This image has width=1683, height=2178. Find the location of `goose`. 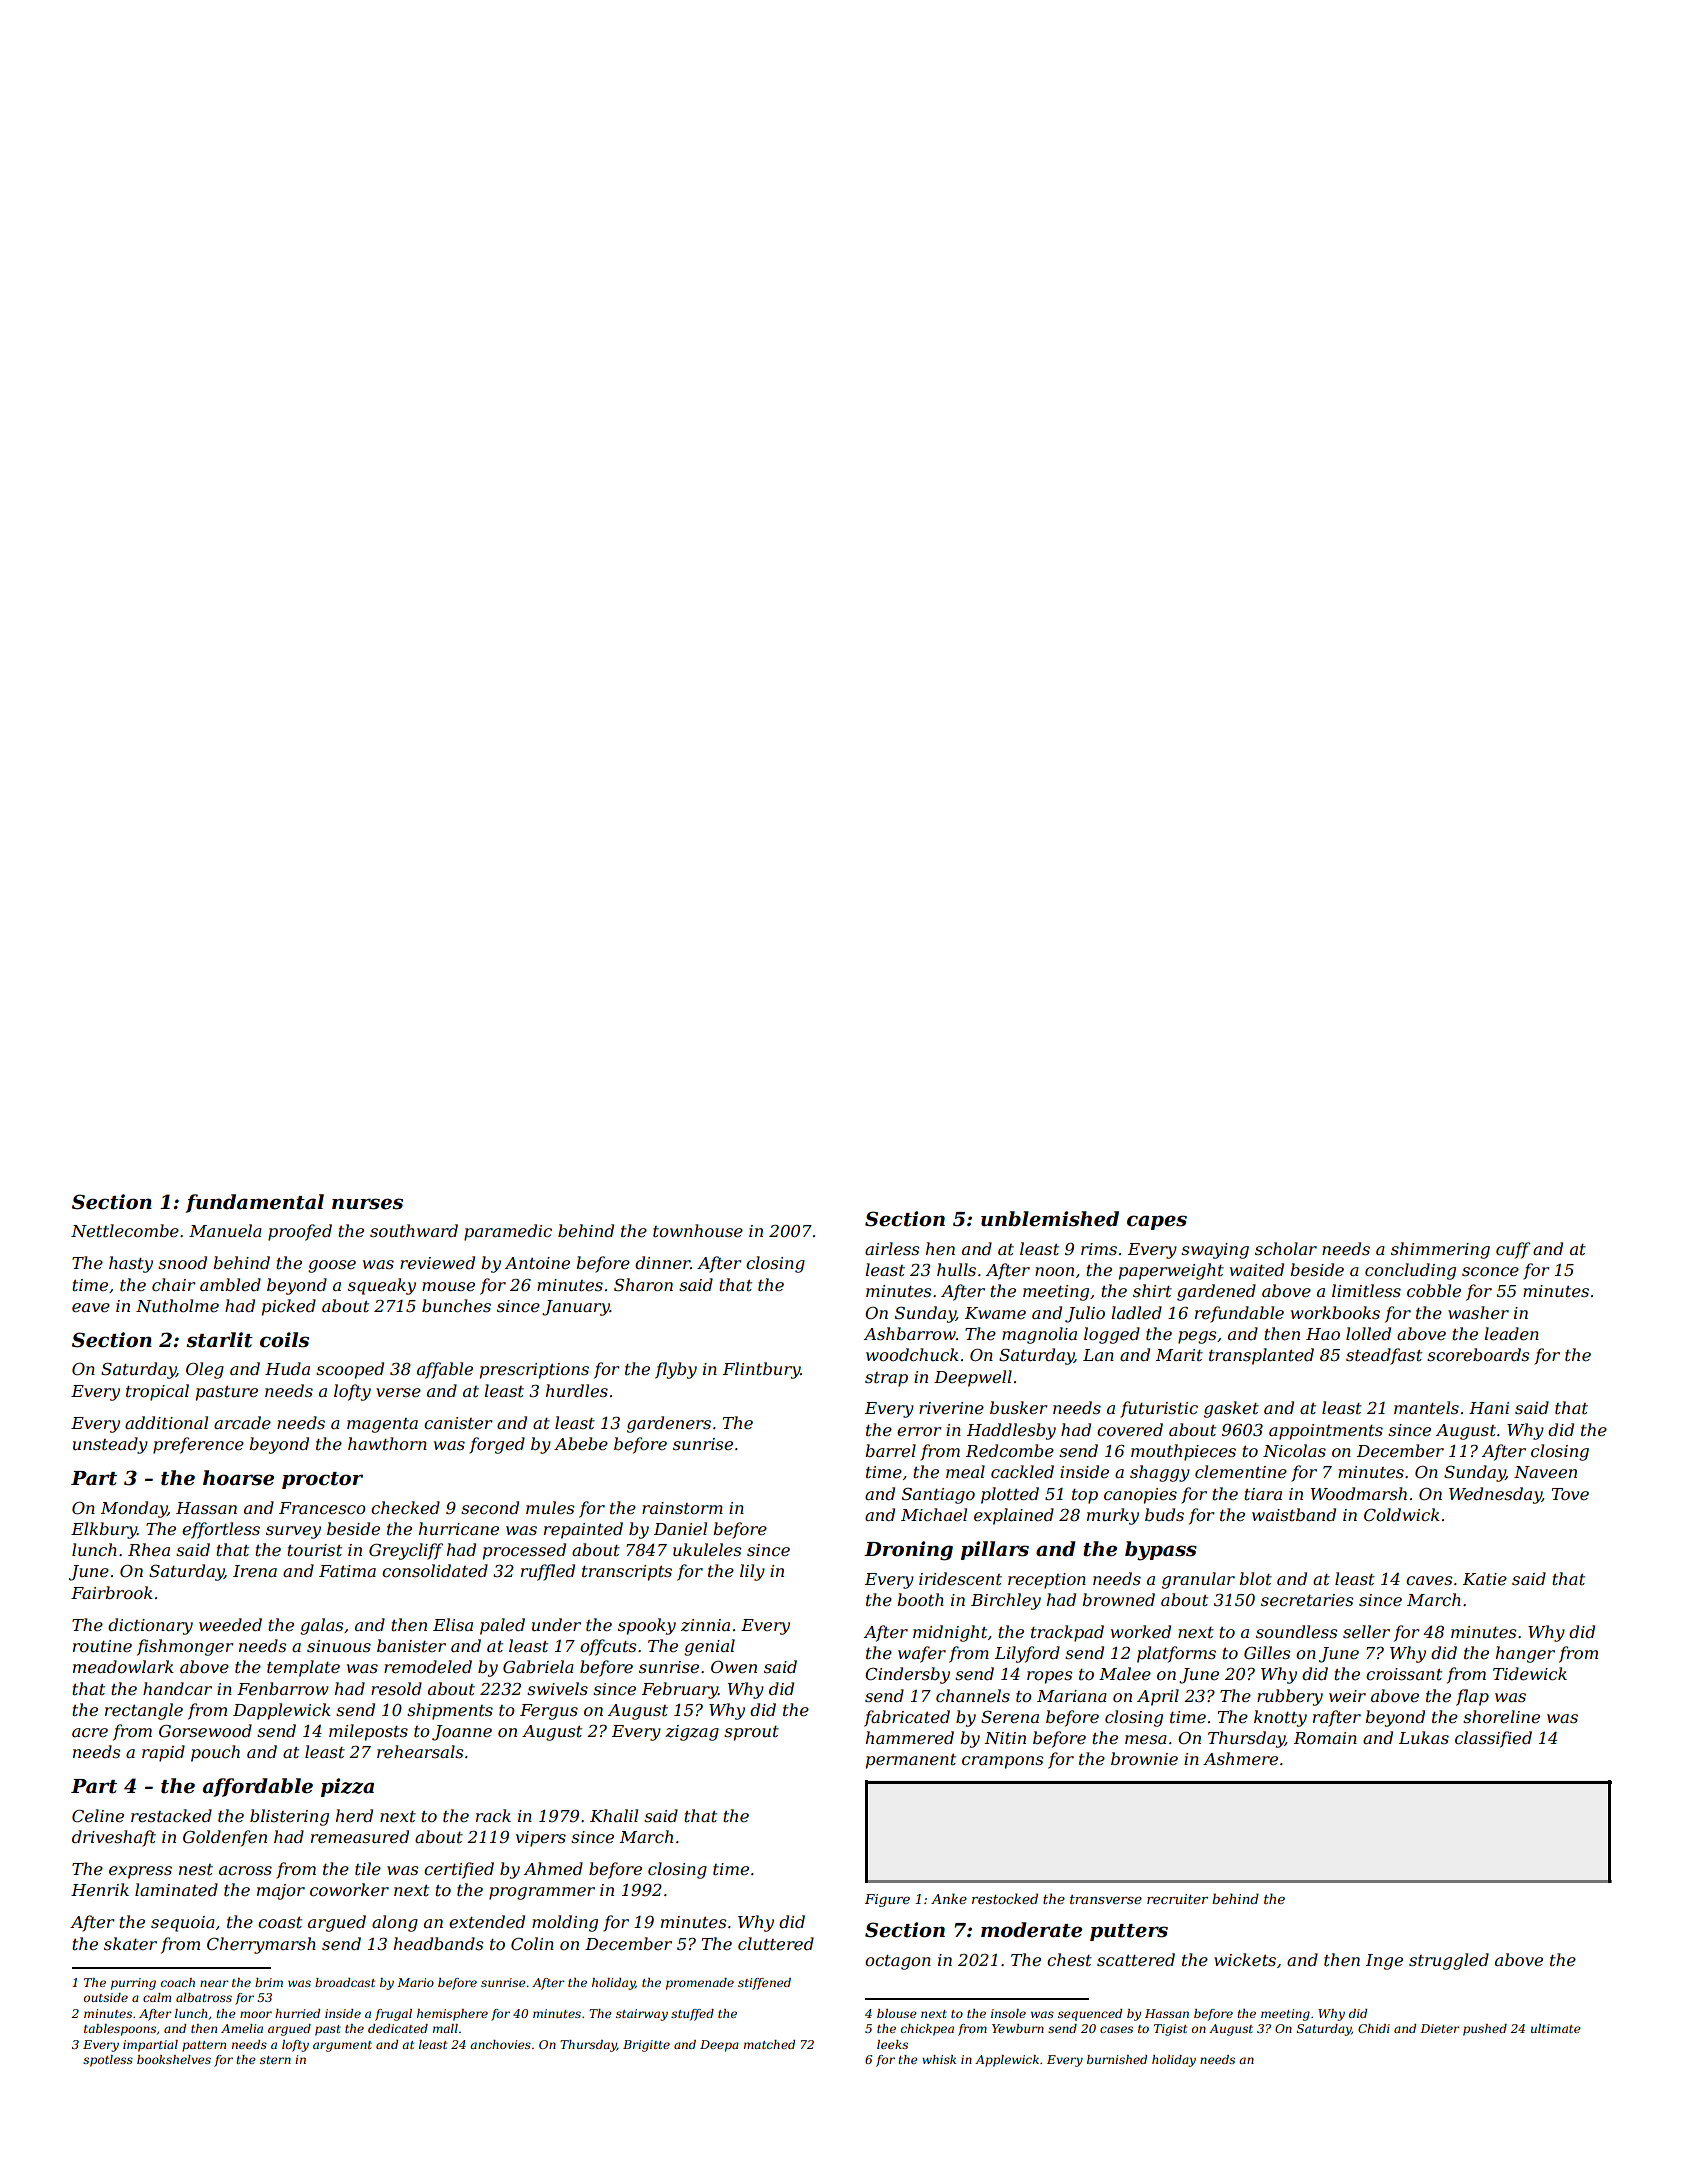

goose is located at coordinates (332, 1266).
